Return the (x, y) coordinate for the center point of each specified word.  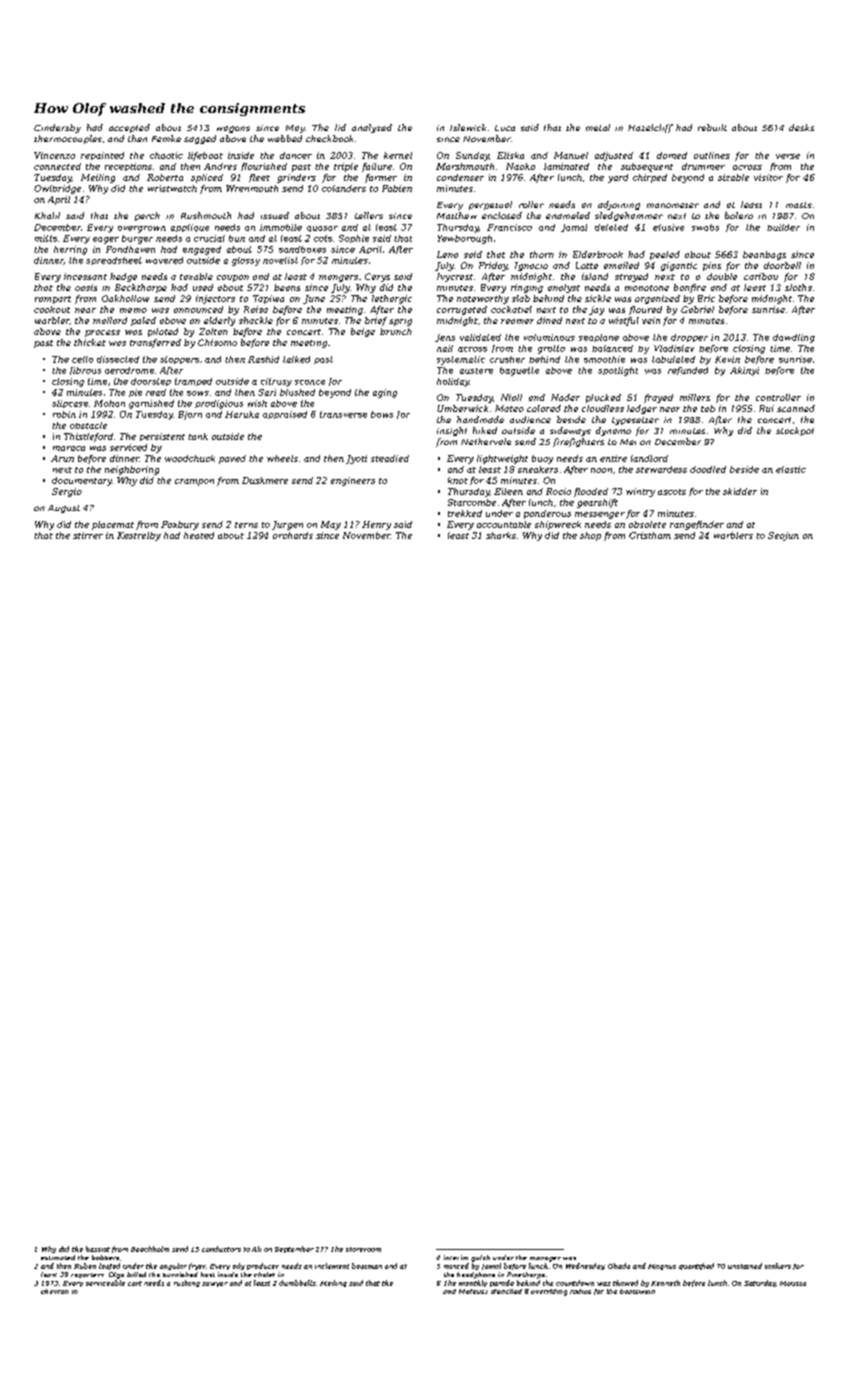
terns (246, 525)
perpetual (490, 205)
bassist (98, 1249)
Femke (166, 138)
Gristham (650, 535)
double (722, 276)
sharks (501, 535)
